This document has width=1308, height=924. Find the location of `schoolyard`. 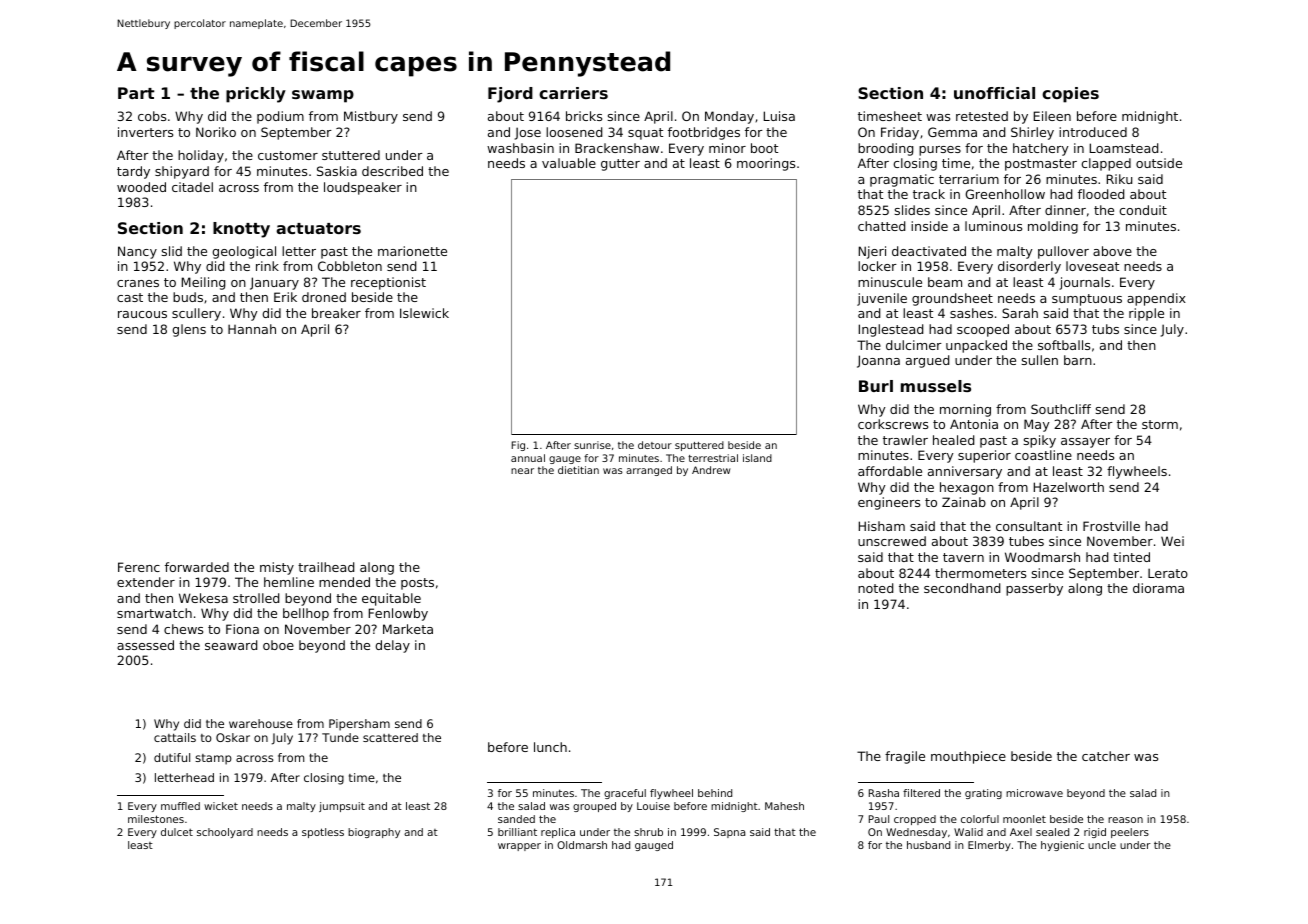

schoolyard is located at coordinates (225, 833).
